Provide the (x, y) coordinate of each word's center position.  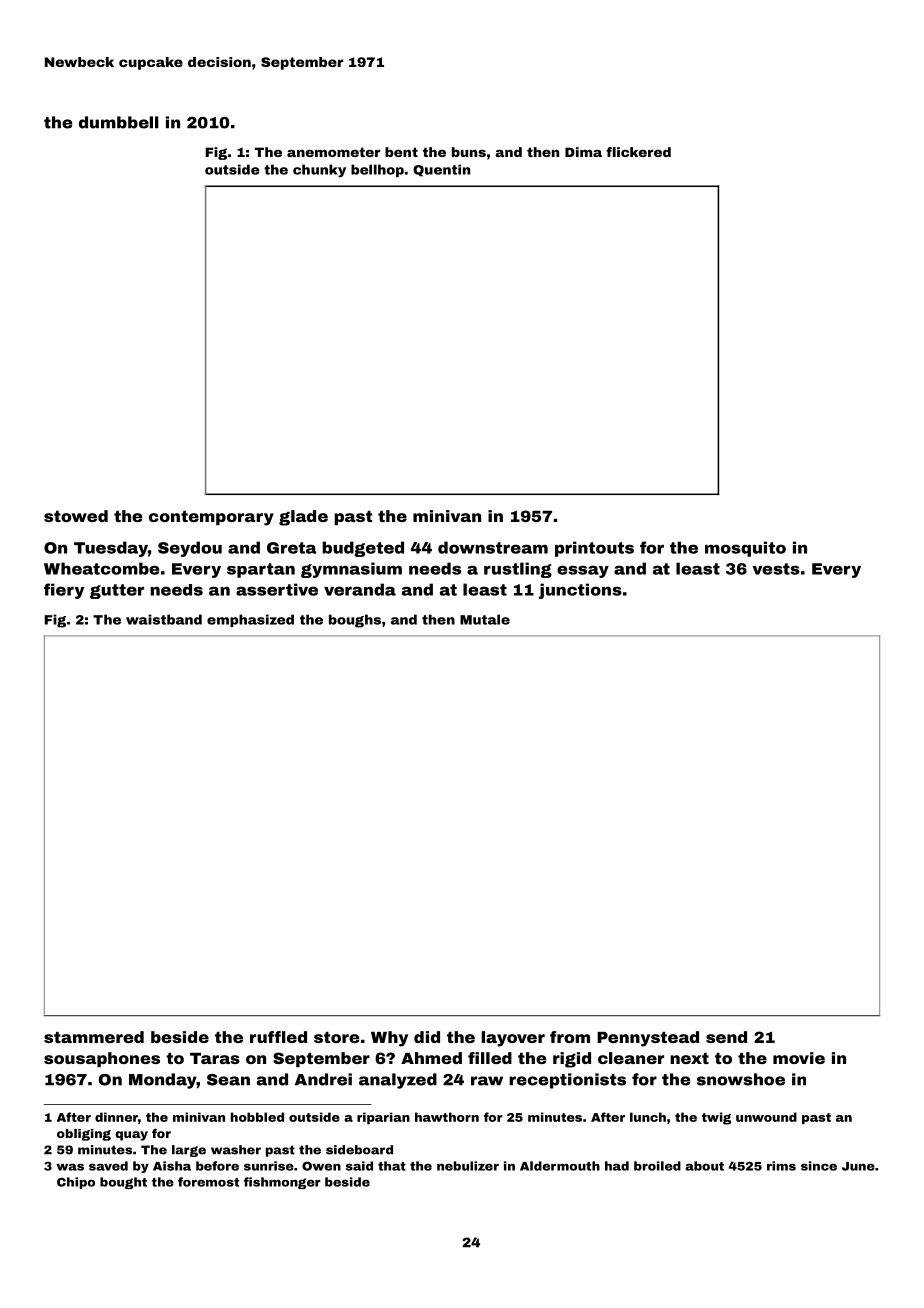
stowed (76, 516)
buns (469, 152)
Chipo (76, 1183)
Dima (583, 152)
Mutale (485, 619)
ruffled (278, 1037)
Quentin (441, 170)
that (392, 1166)
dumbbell (119, 122)
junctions (580, 591)
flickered (638, 152)
